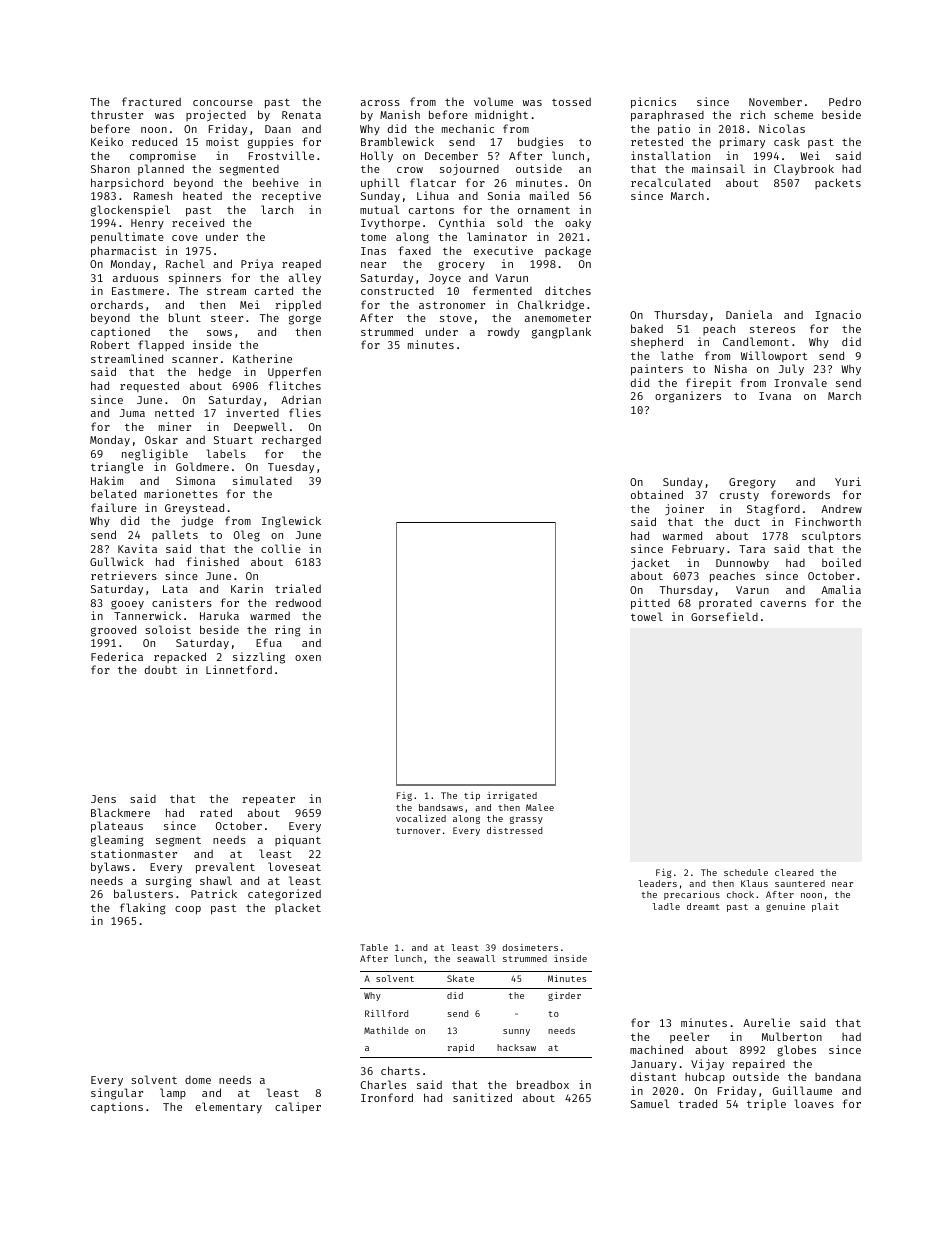  I want to click on marionettes, so click(181, 493).
